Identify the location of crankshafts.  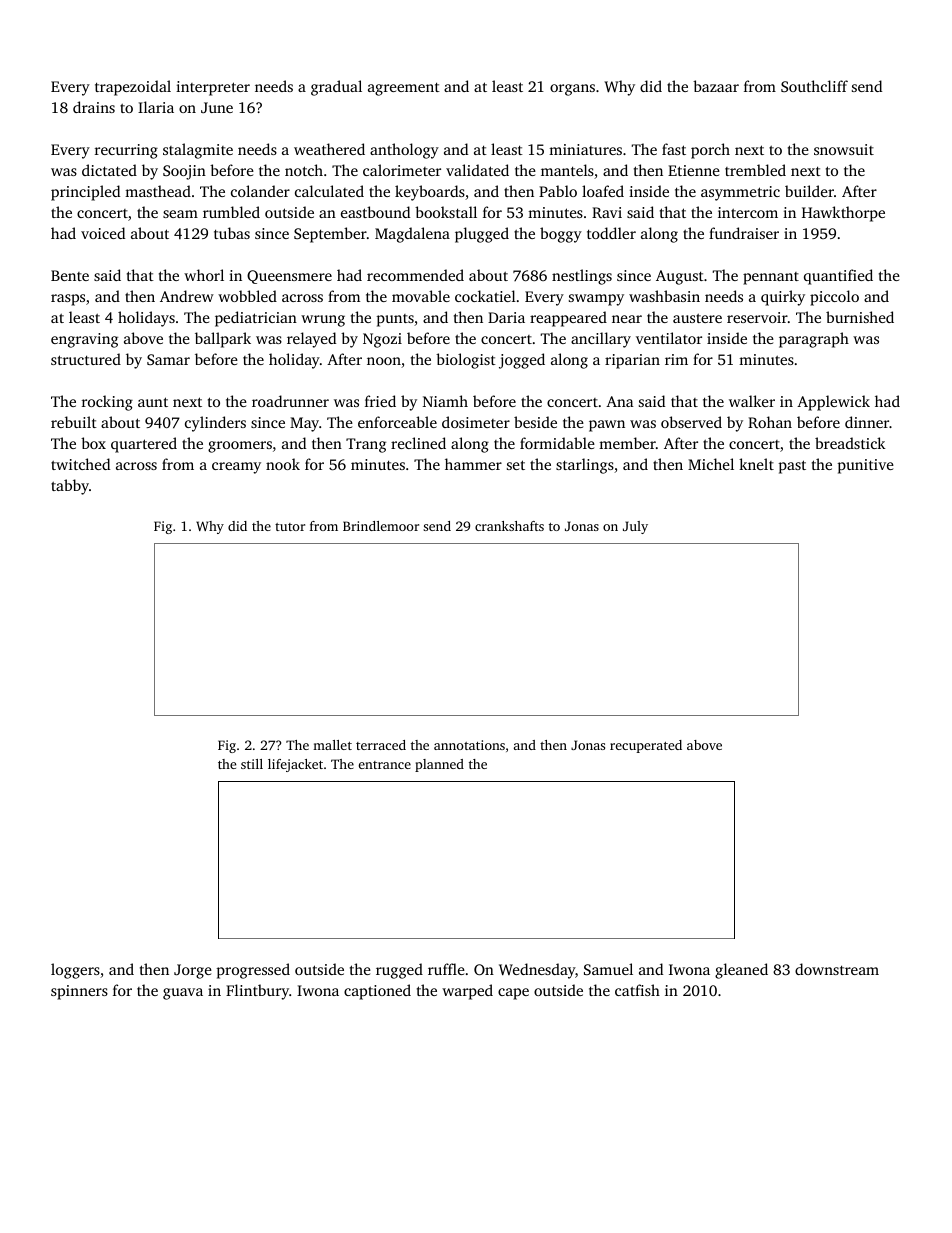
(509, 526).
